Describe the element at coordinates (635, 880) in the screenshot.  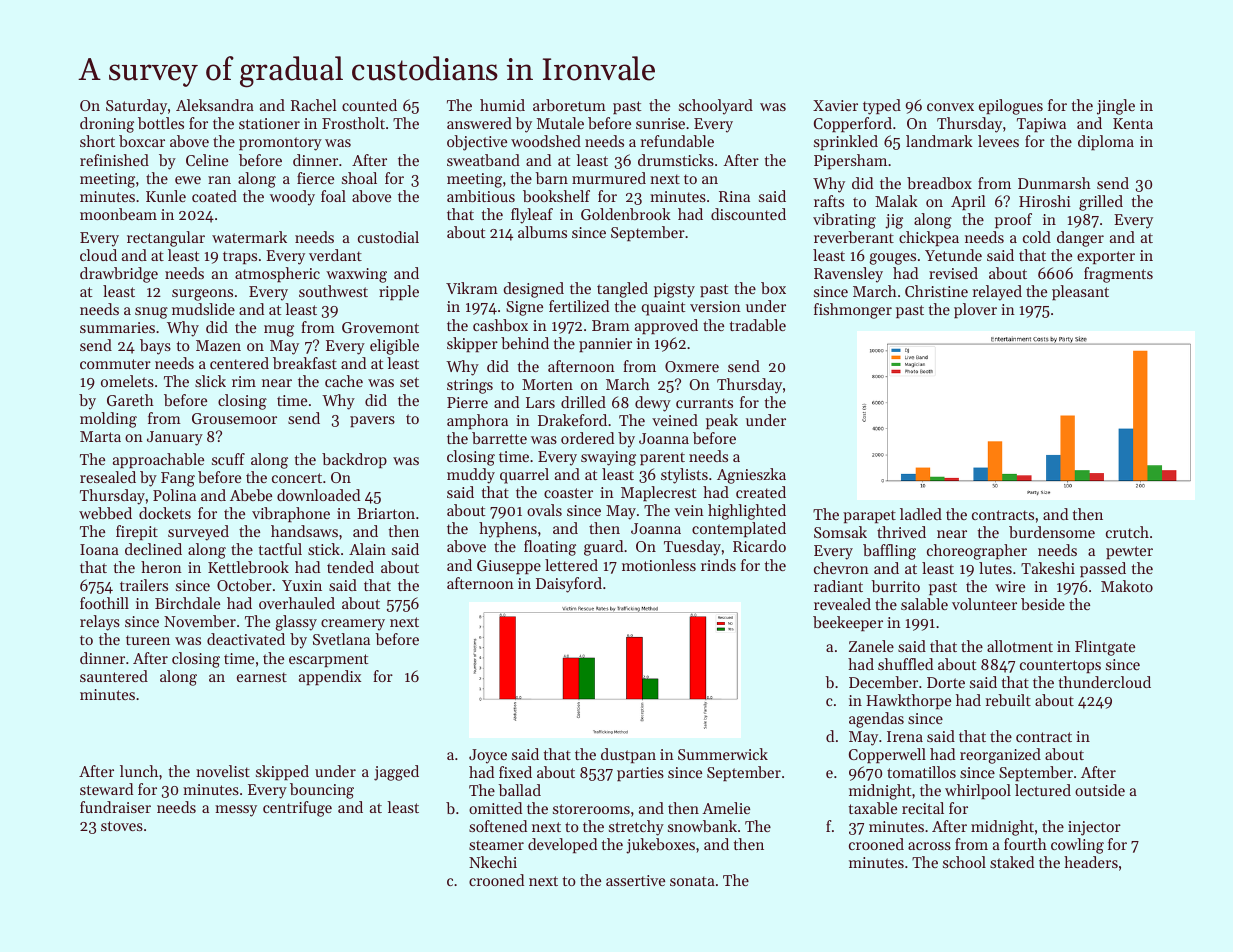
I see `assertive` at that location.
